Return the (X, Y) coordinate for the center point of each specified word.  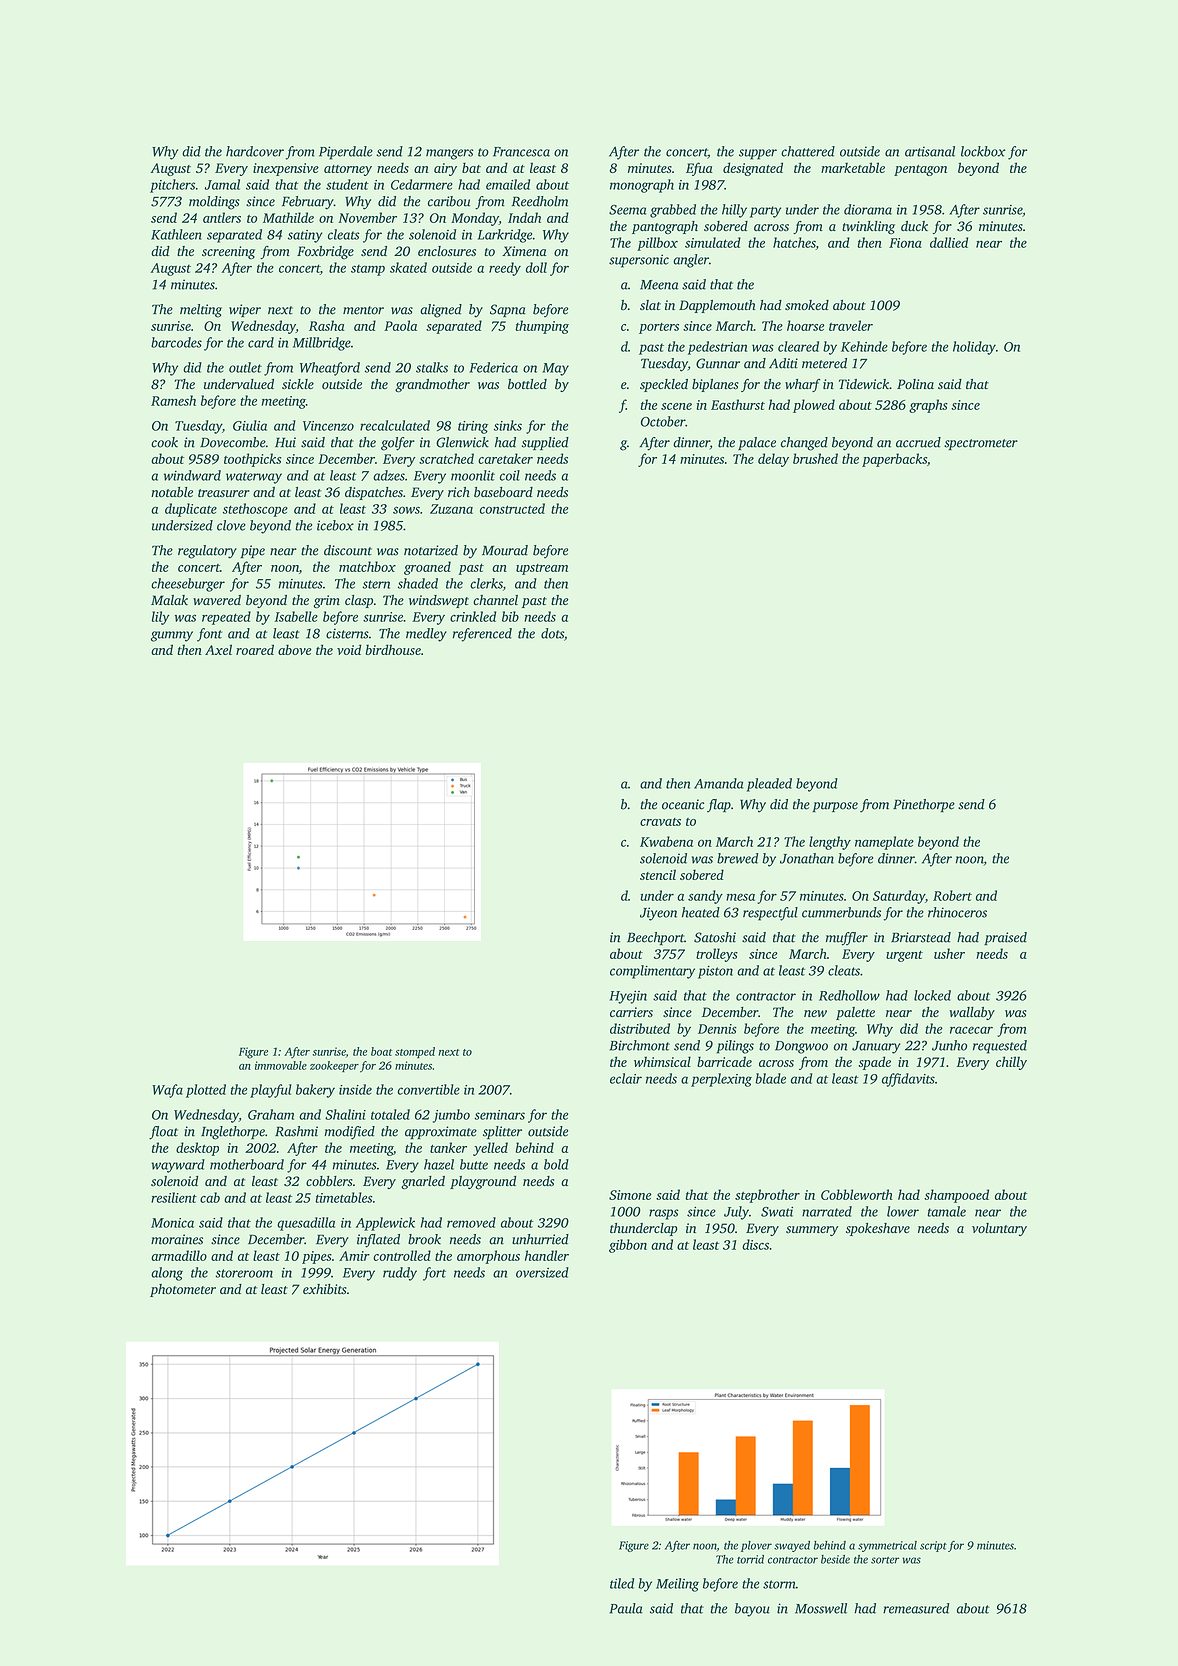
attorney (348, 170)
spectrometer (981, 444)
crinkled (473, 616)
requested (1000, 1047)
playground (483, 1183)
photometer (183, 1290)
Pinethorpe (924, 805)
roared (255, 649)
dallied (949, 242)
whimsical (662, 1061)
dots (552, 633)
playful (271, 1091)
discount (348, 550)
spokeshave (878, 1229)
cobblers (329, 1181)
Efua (699, 169)
